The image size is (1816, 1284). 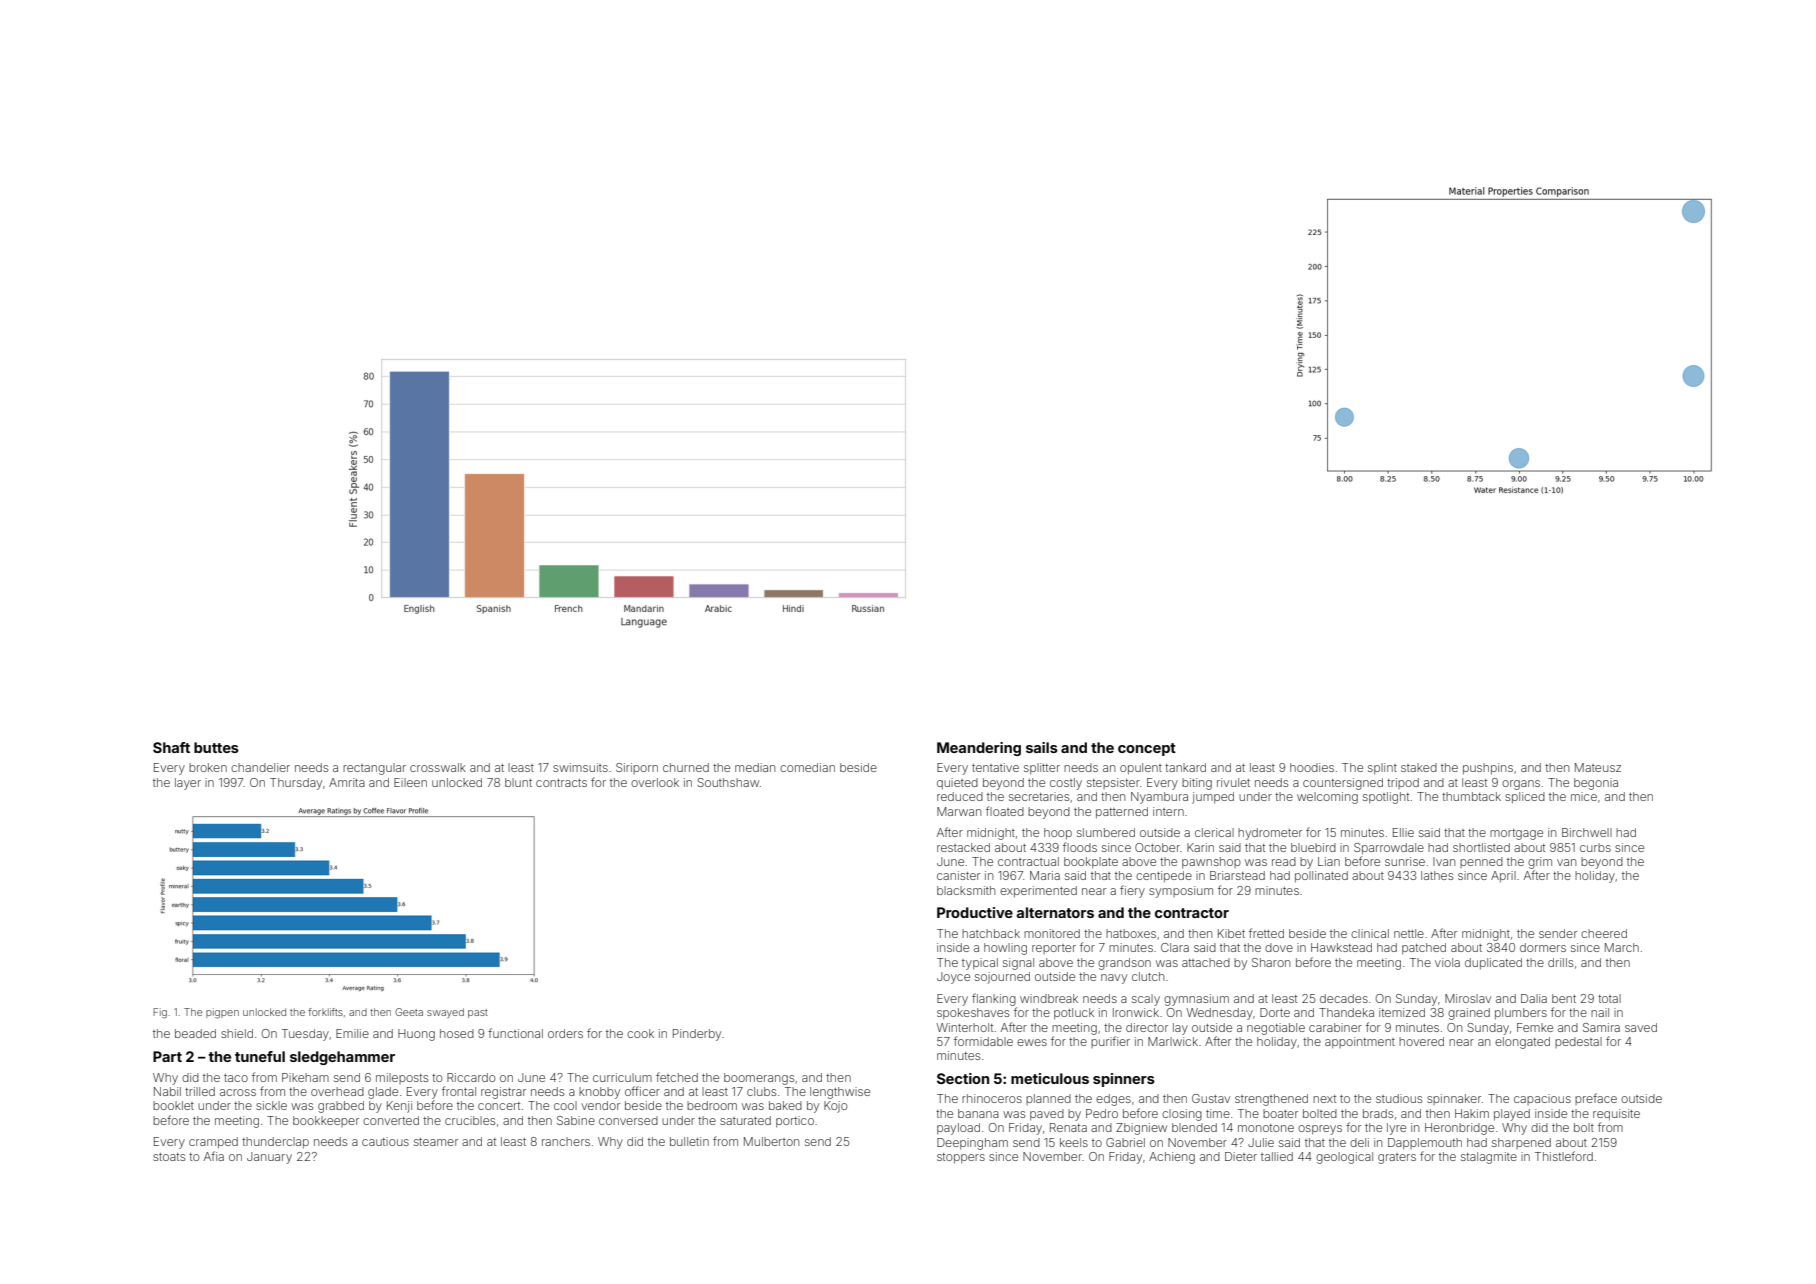 I want to click on opulent, so click(x=1141, y=769).
